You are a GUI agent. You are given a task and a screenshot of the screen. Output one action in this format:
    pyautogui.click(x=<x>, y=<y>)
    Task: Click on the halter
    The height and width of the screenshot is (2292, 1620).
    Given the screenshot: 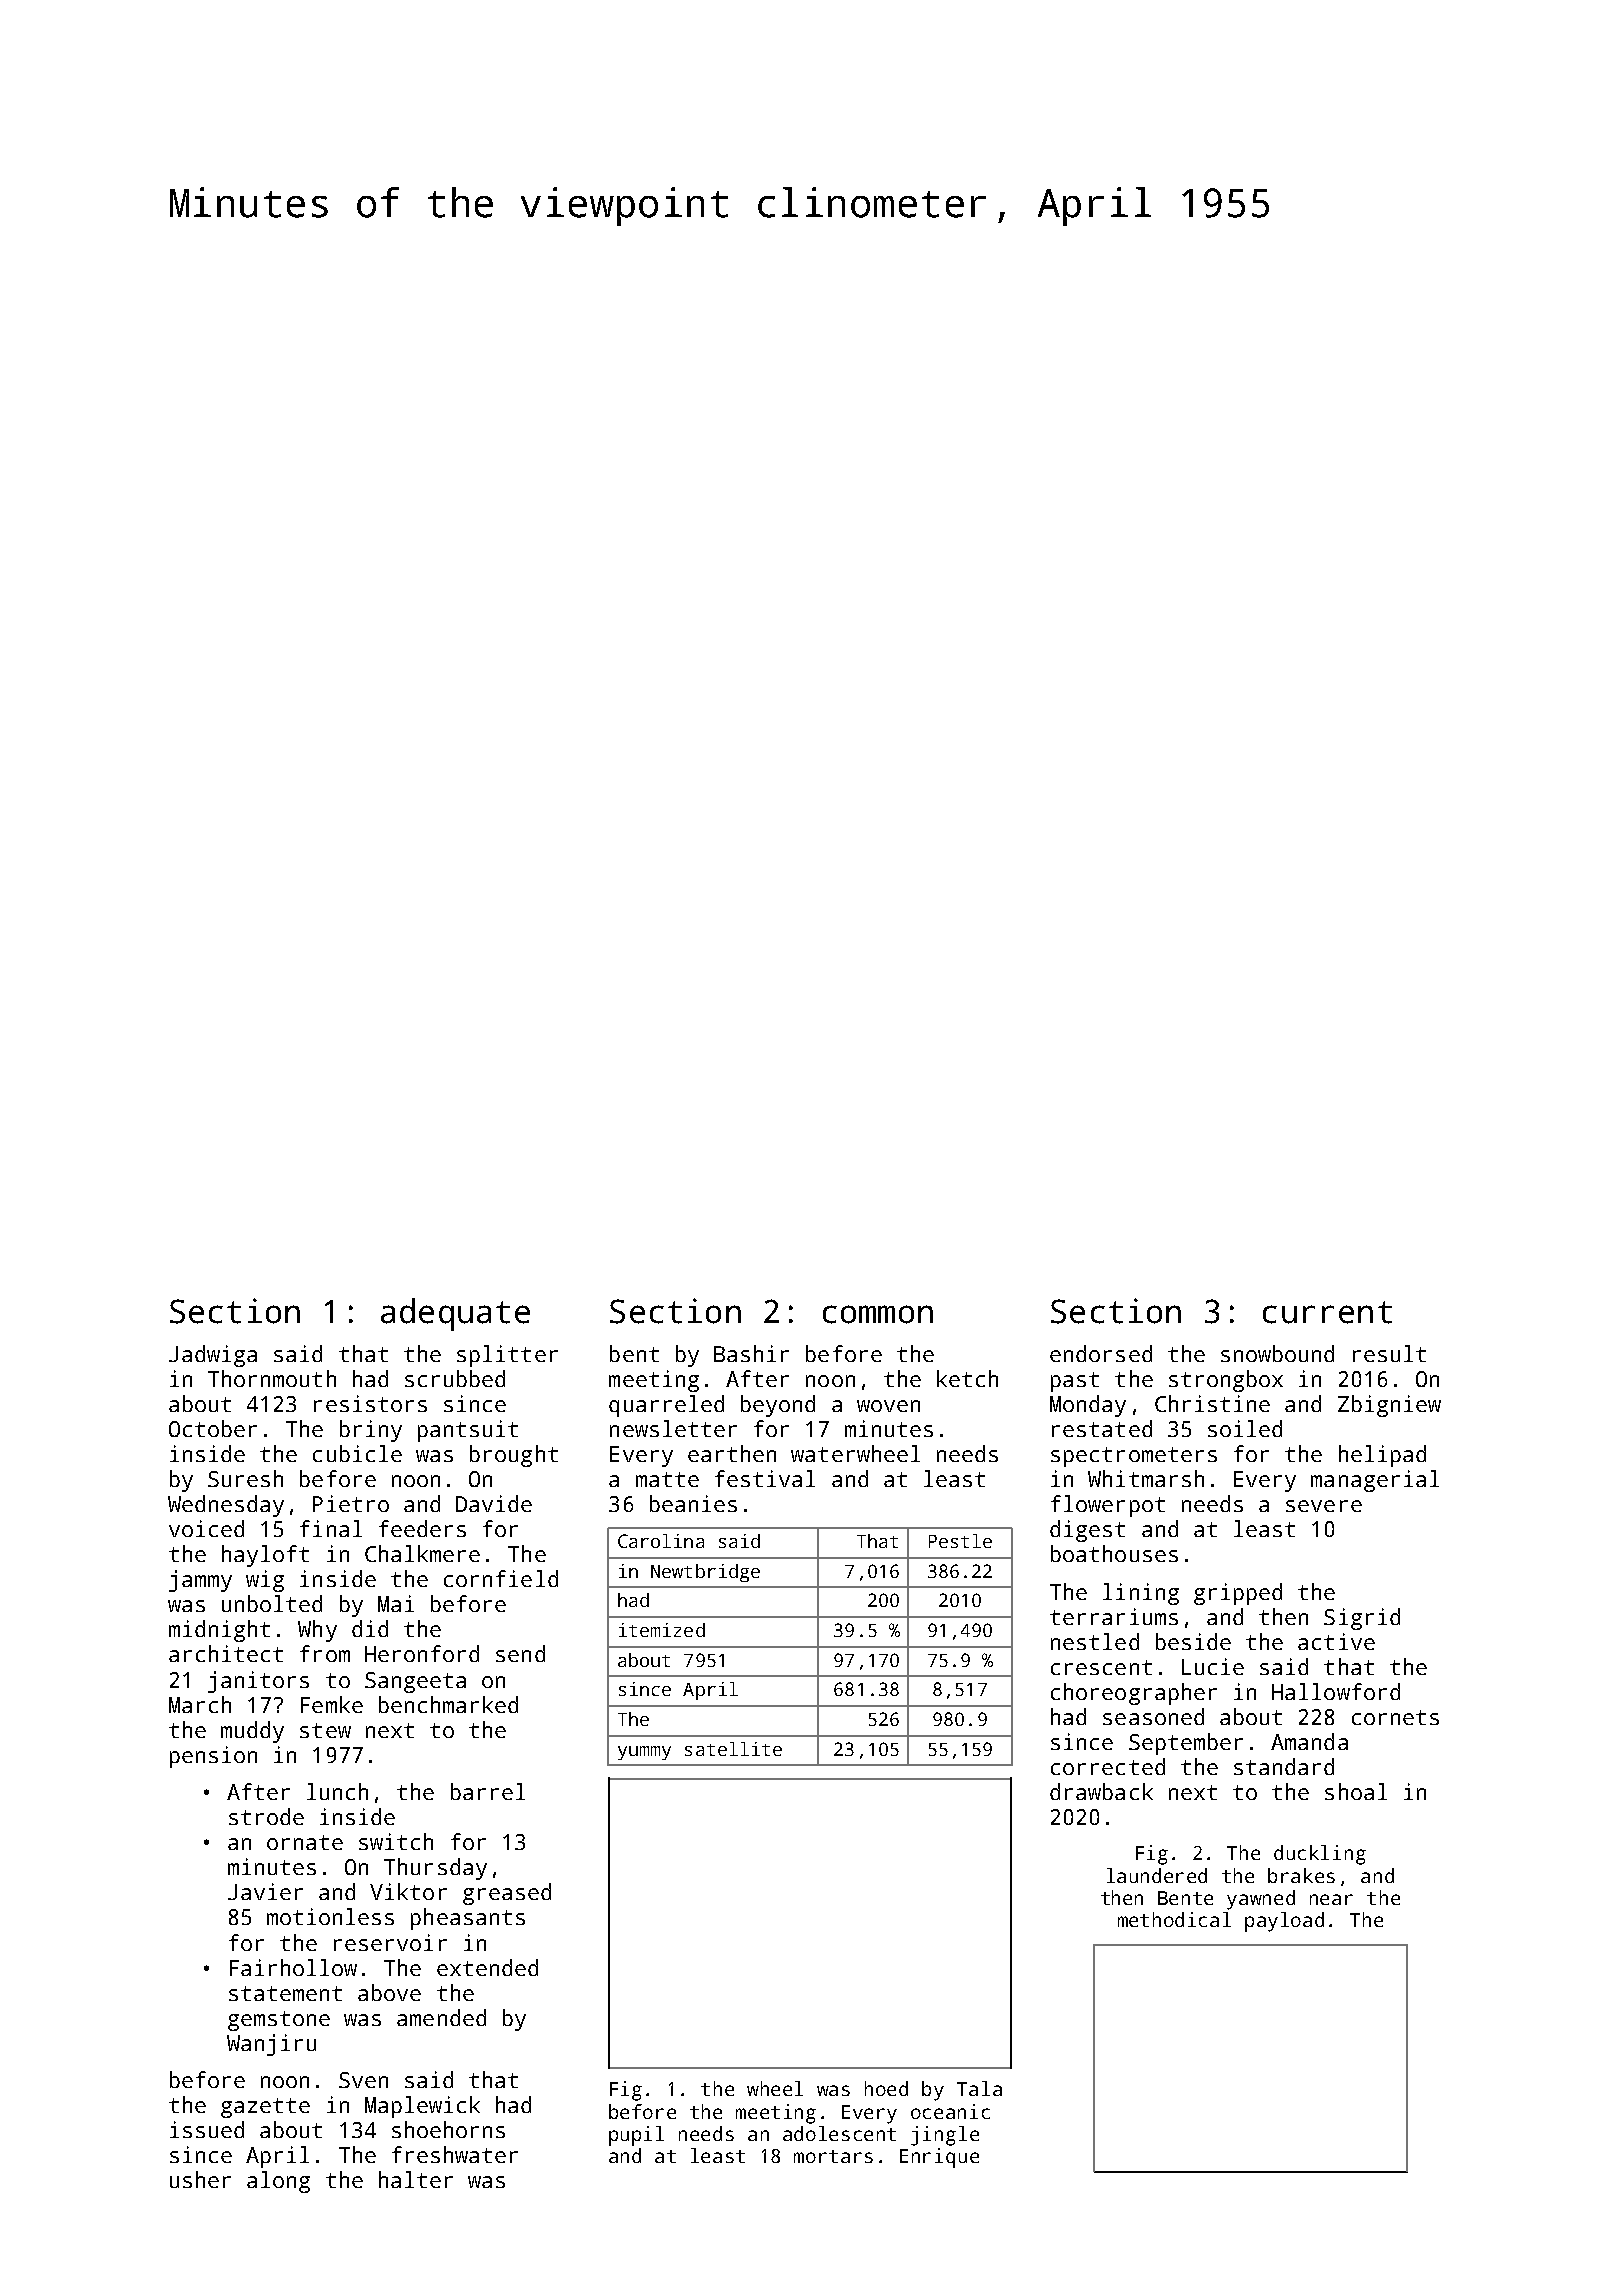 What is the action you would take?
    pyautogui.click(x=416, y=2179)
